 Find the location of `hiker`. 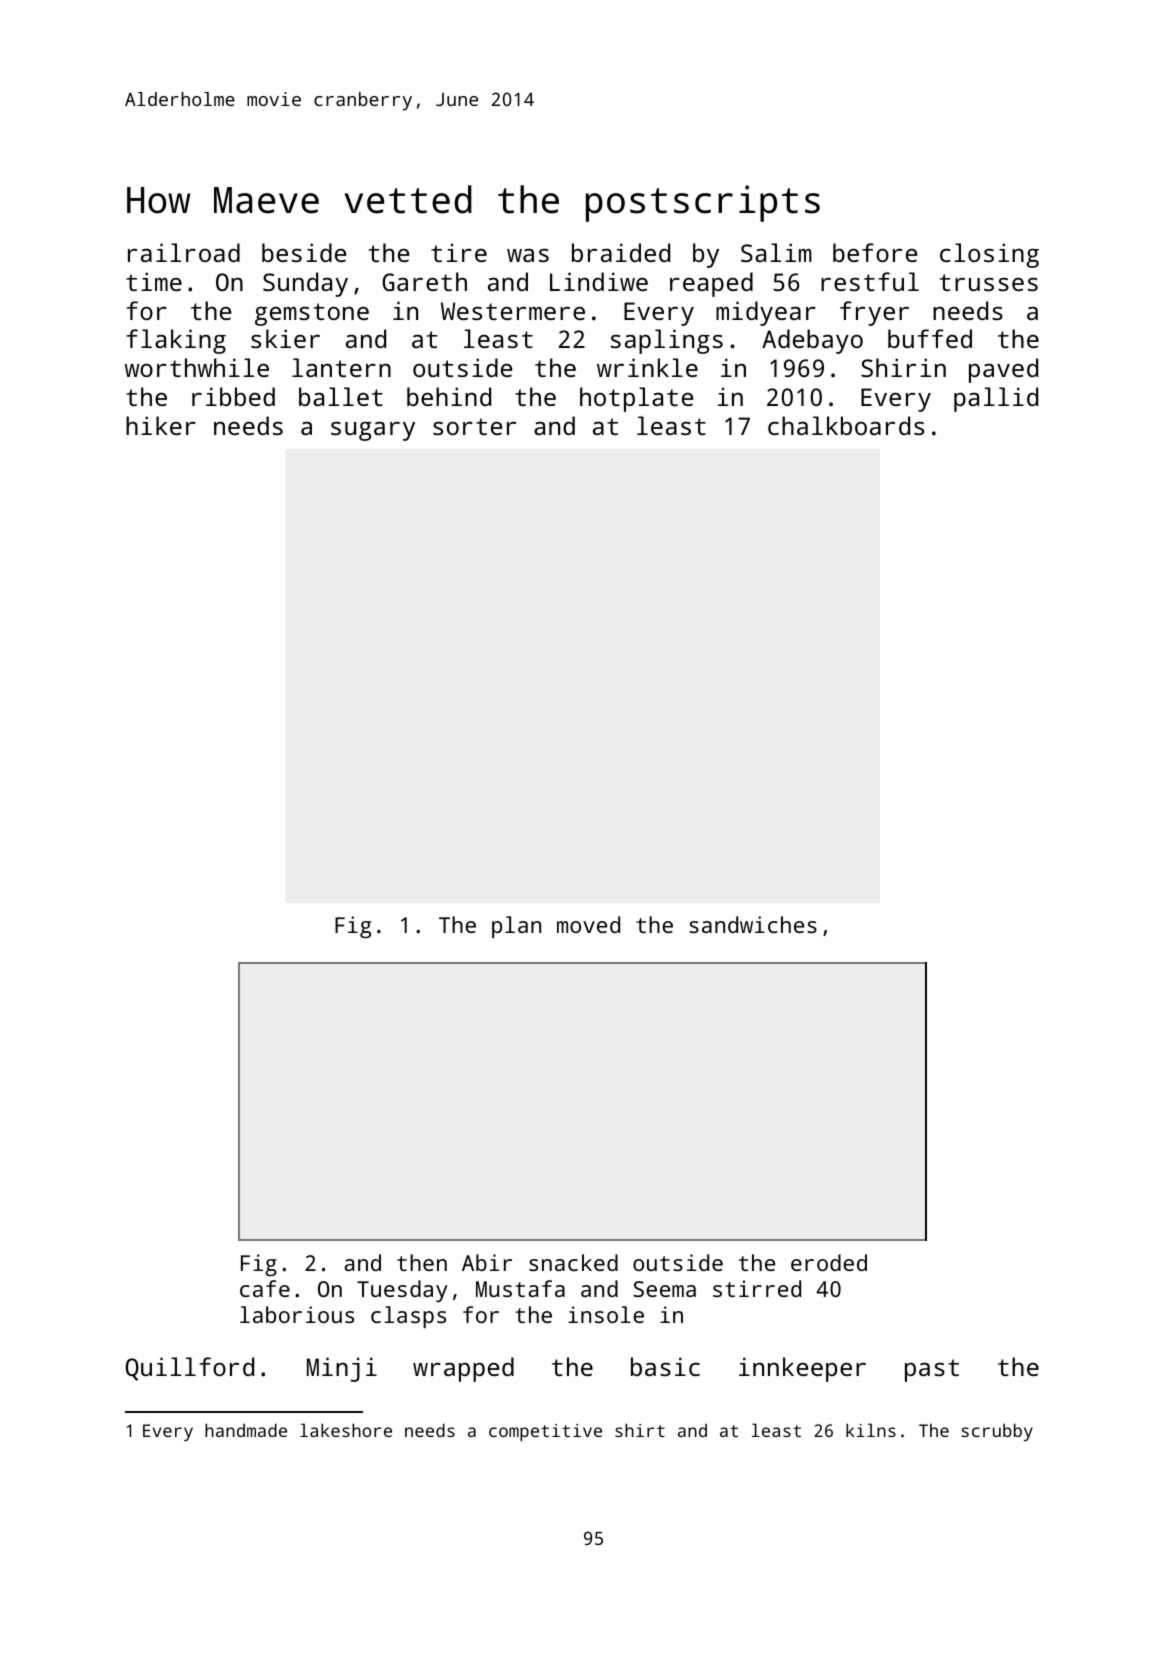

hiker is located at coordinates (161, 425).
